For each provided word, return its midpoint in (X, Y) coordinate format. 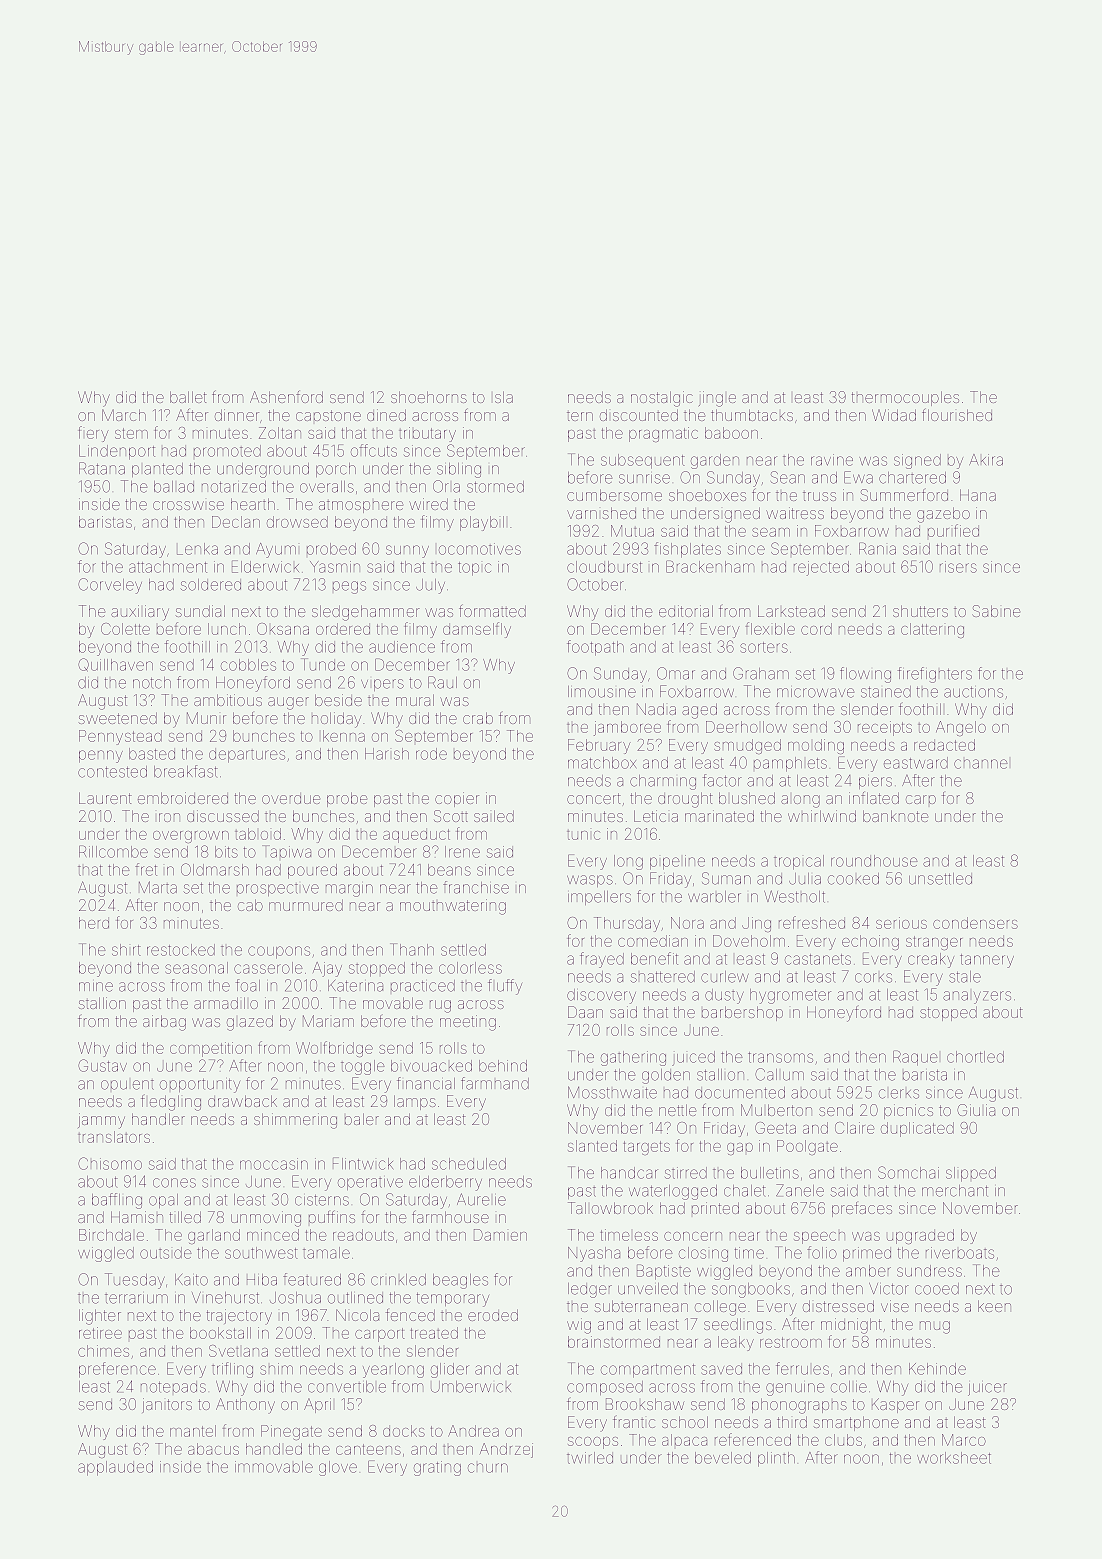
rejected (821, 568)
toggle (363, 1067)
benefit (654, 958)
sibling (459, 470)
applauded (115, 1468)
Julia (805, 879)
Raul (442, 682)
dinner (237, 415)
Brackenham (710, 566)
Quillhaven (115, 665)
